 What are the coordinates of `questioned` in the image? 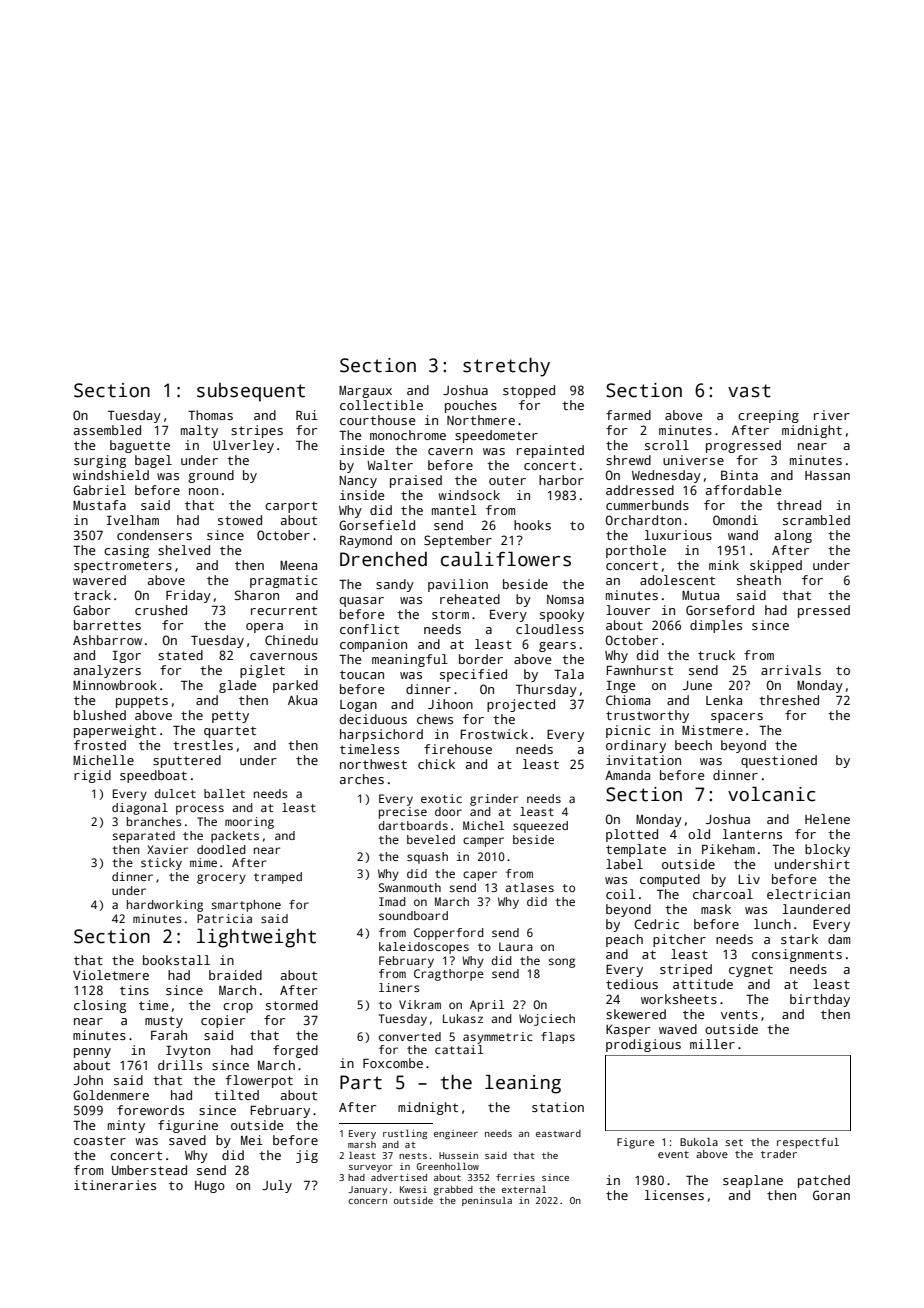 It's located at (779, 761).
